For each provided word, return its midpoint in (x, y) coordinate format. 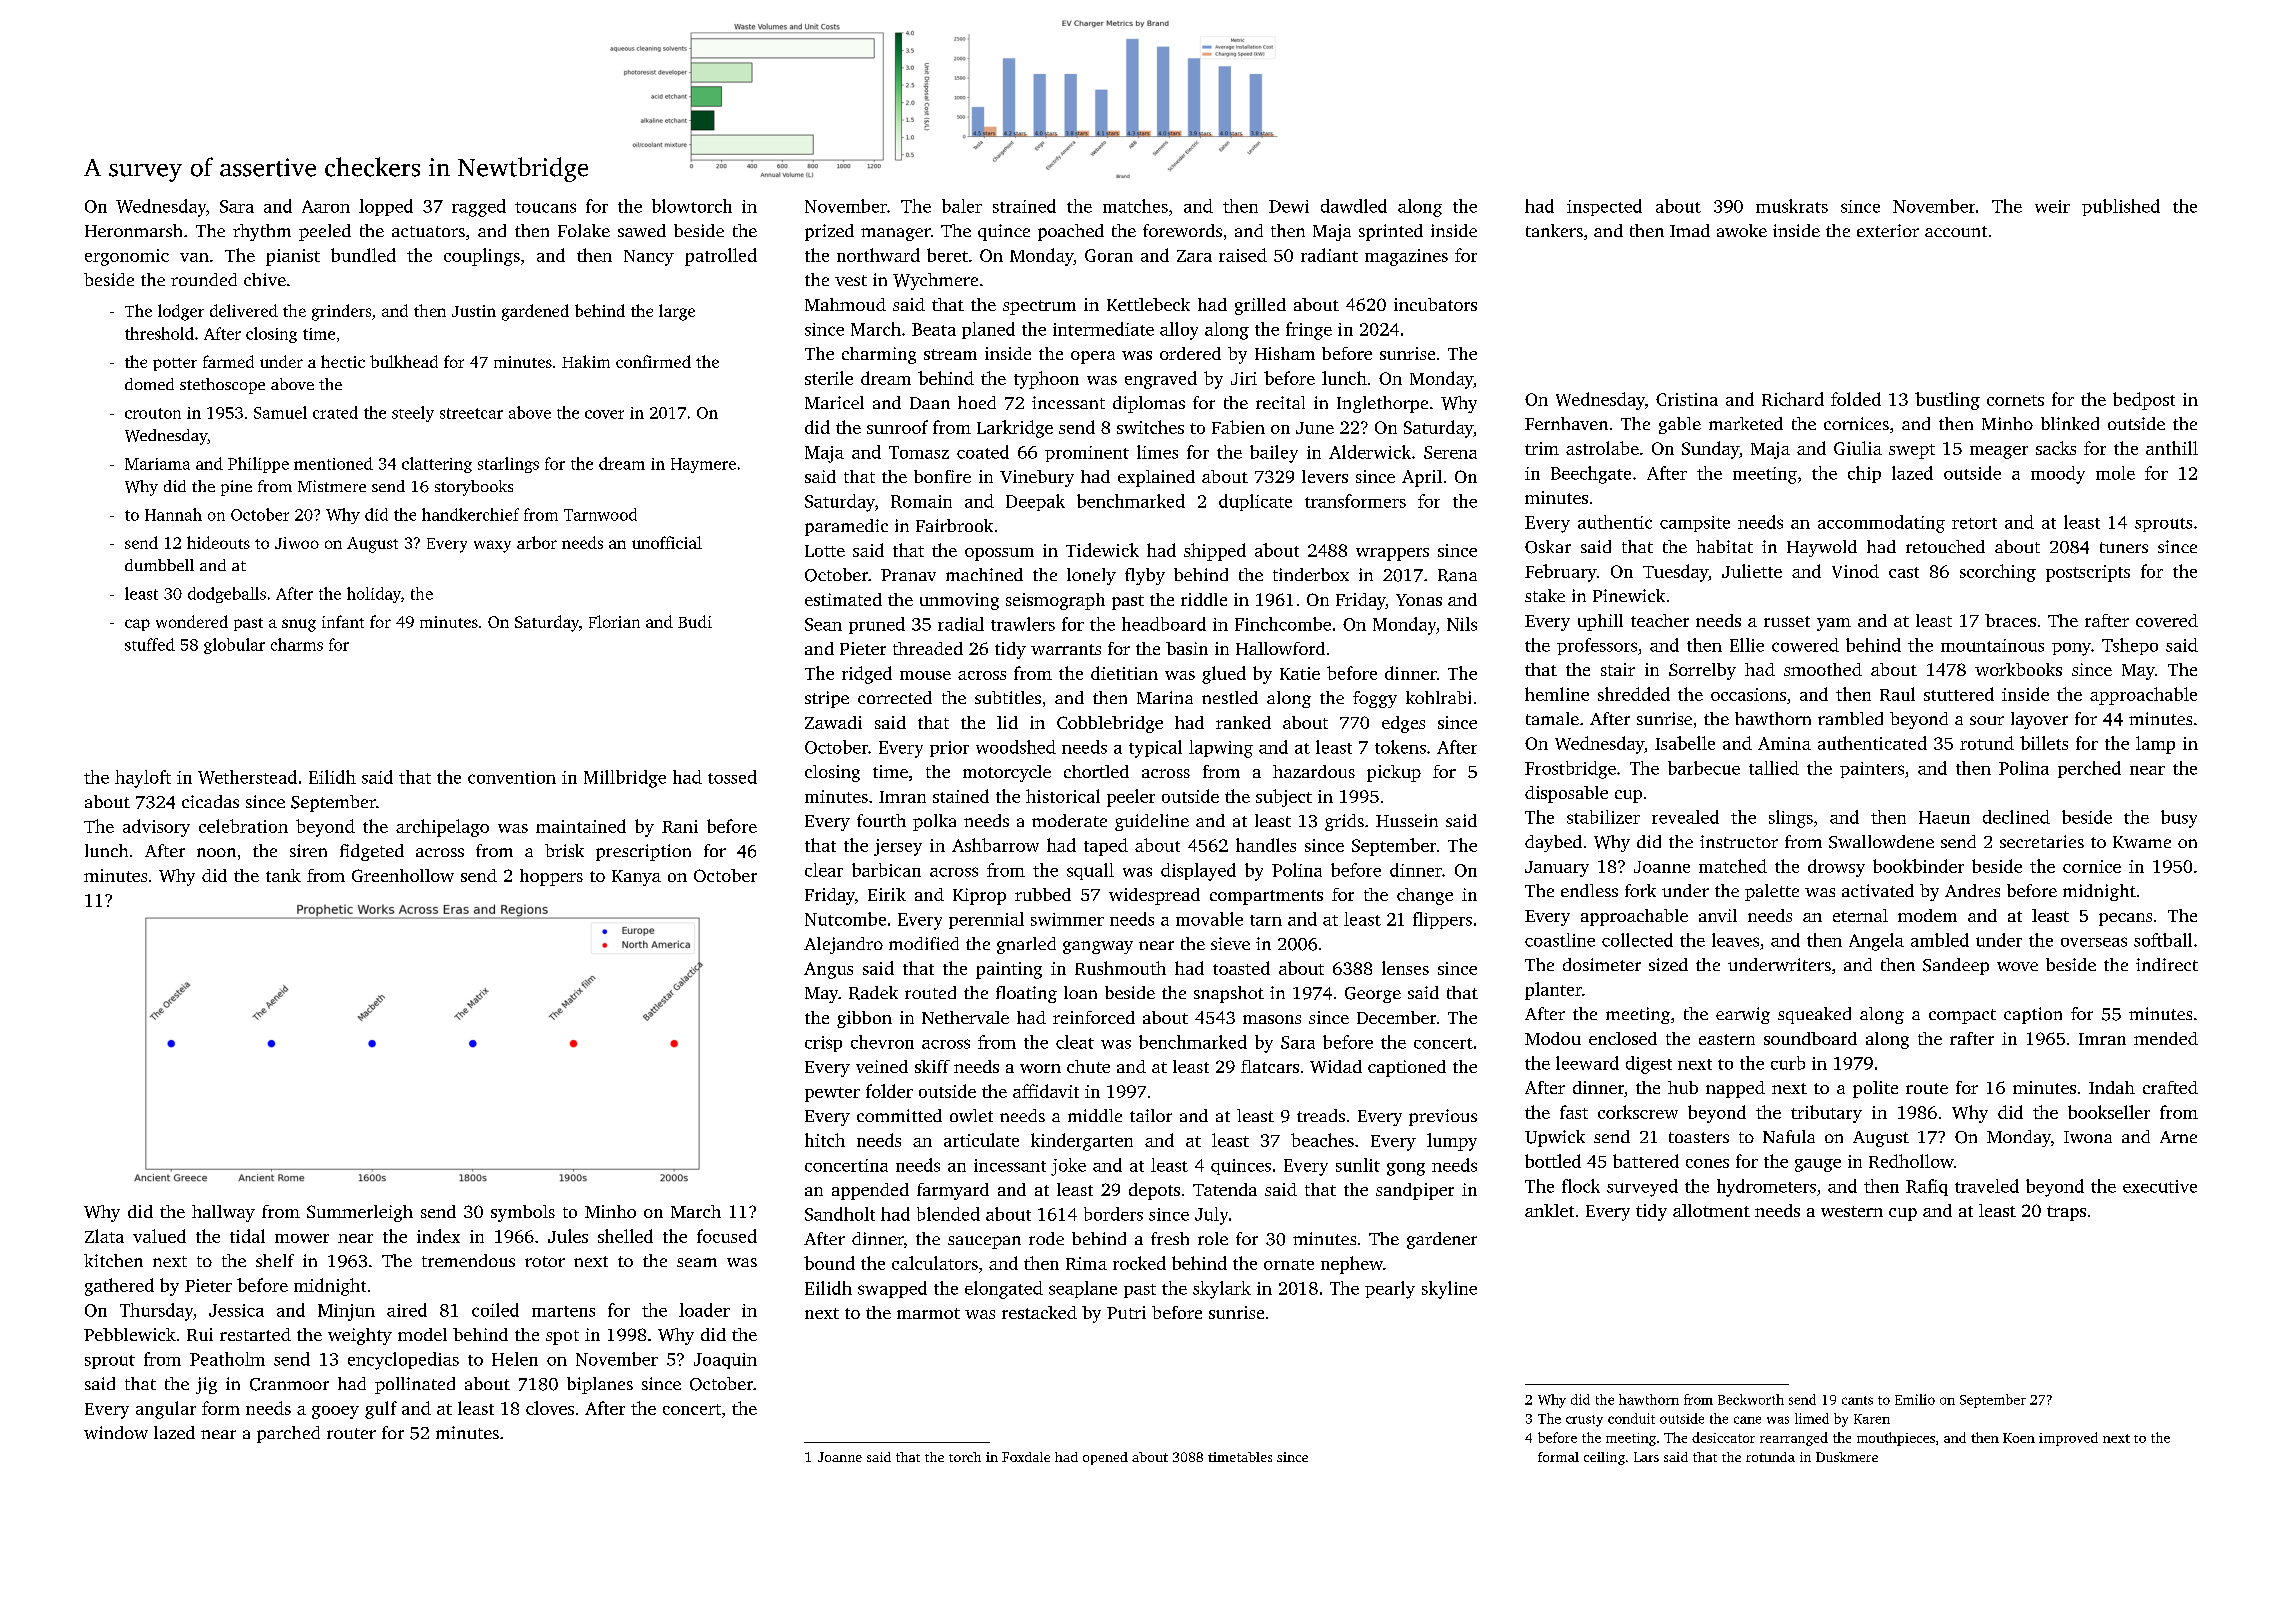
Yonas (1419, 600)
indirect (2167, 964)
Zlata (104, 1236)
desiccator (1723, 1437)
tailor (1151, 1115)
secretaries (2042, 841)
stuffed (150, 644)
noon (216, 852)
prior (949, 749)
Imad (1690, 230)
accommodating (1881, 524)
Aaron (326, 206)
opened (1105, 1458)
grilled (1260, 306)
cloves (550, 1408)
